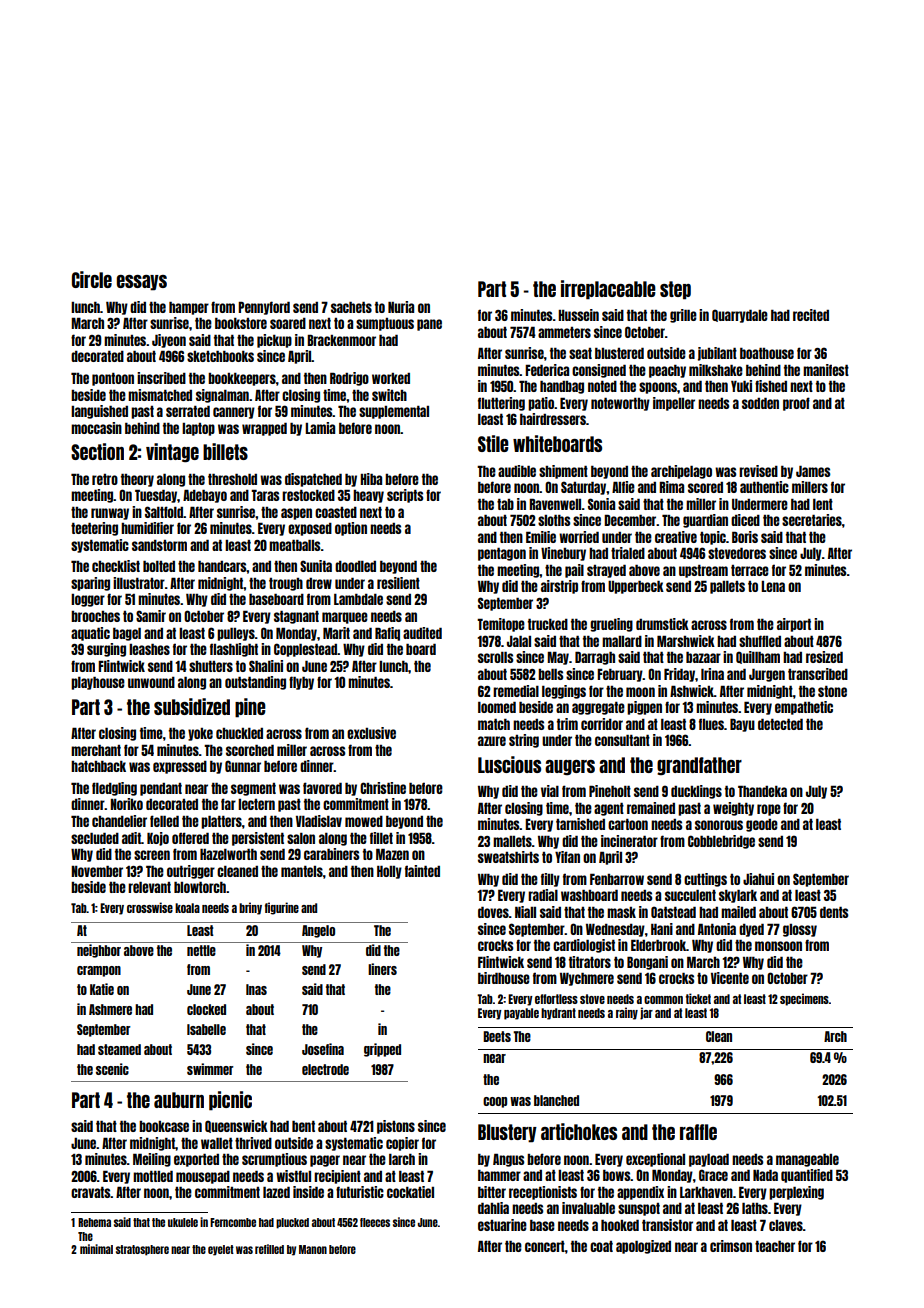 This image has height=1308, width=924. I want to click on futuristic, so click(360, 1192).
